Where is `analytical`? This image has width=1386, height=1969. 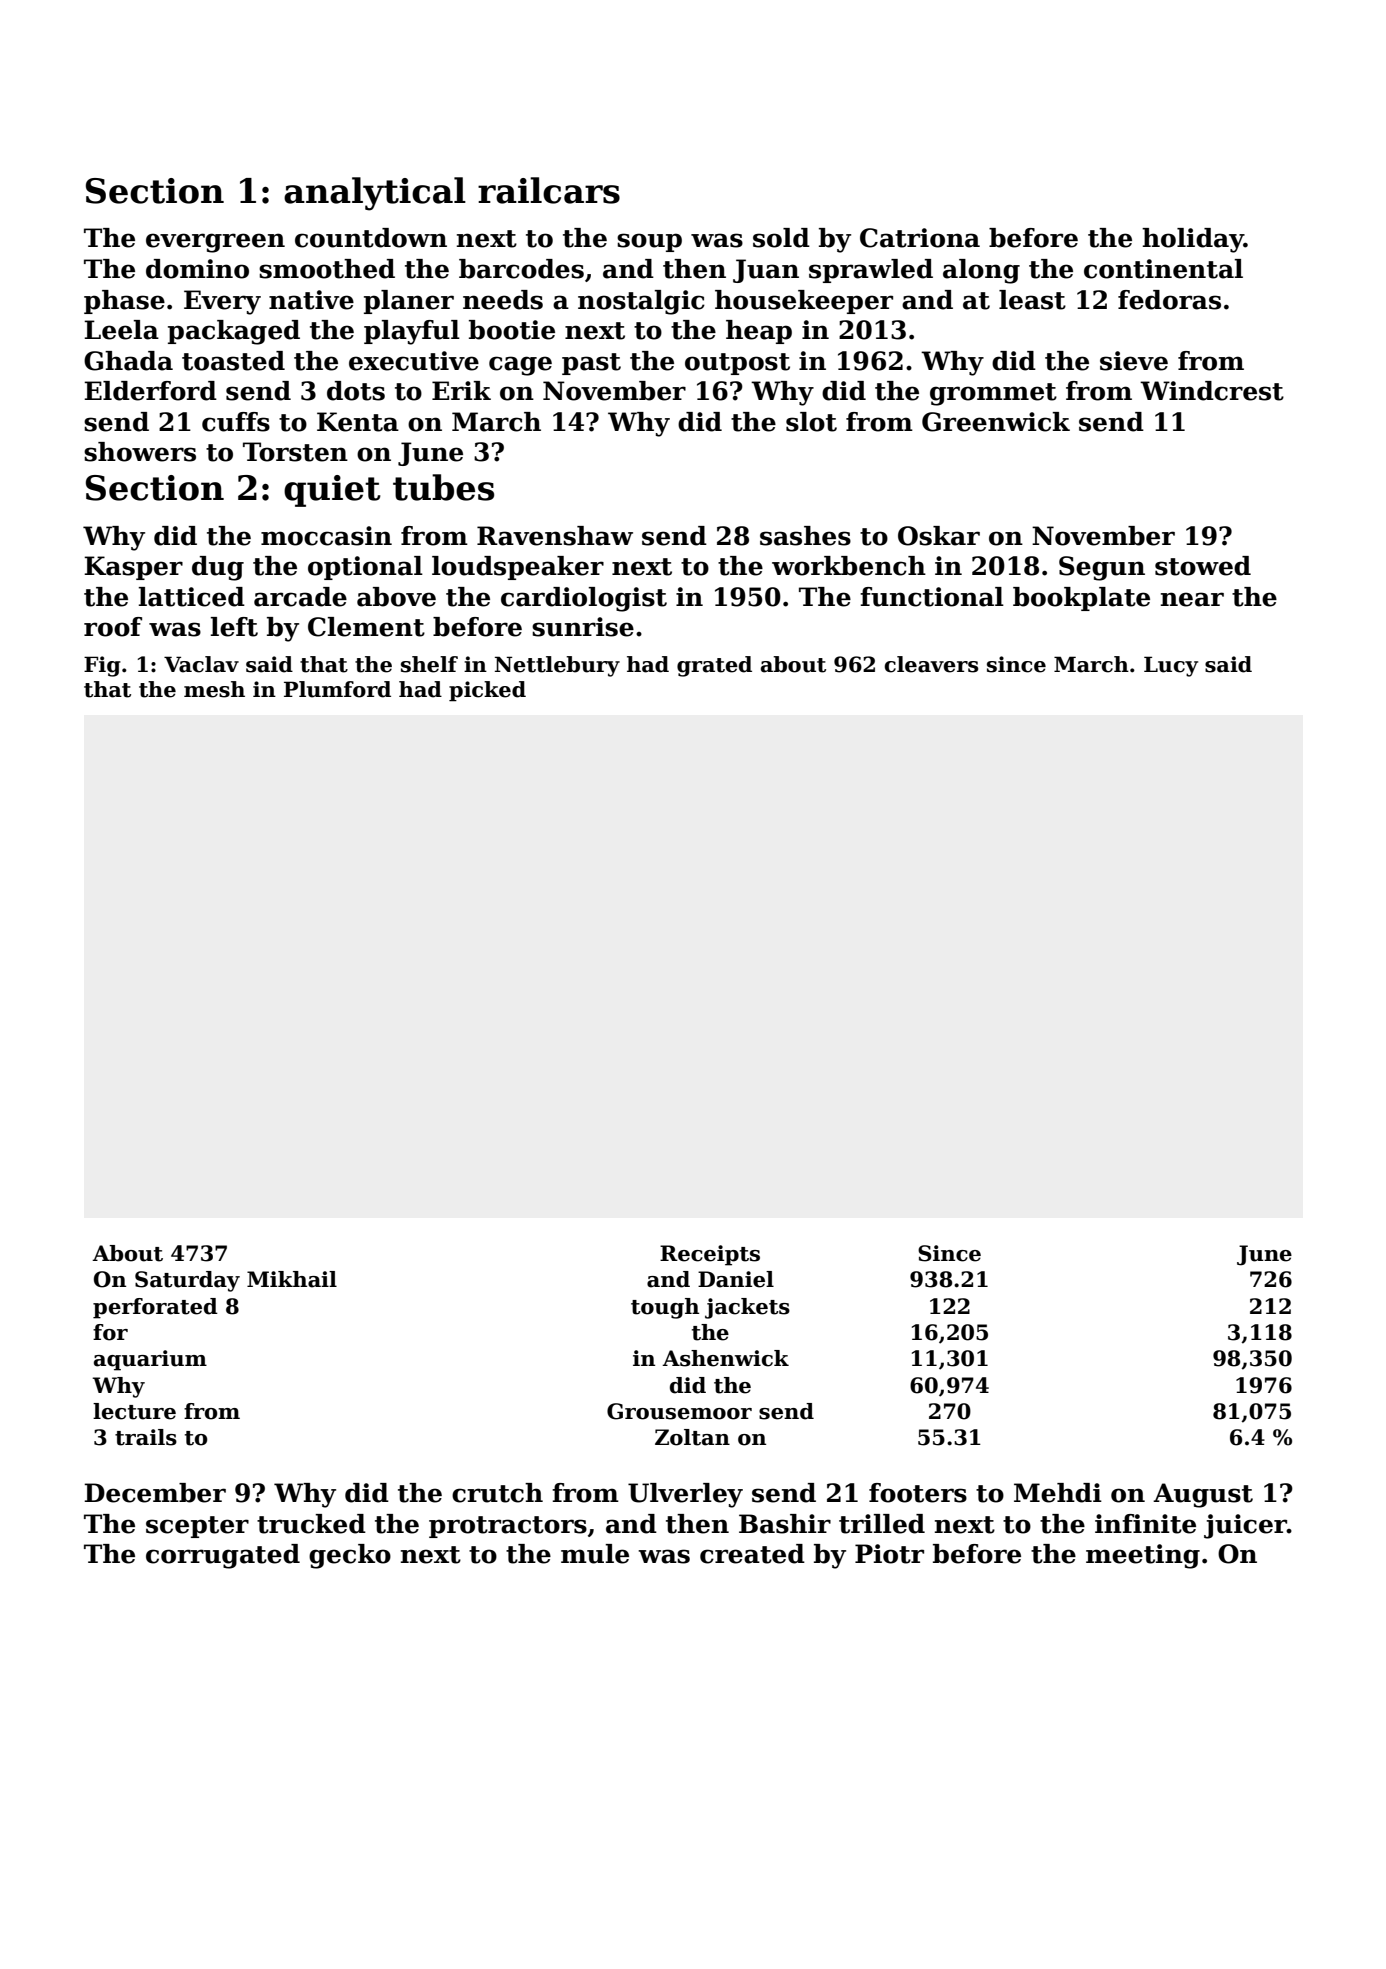
analytical is located at coordinates (375, 194).
